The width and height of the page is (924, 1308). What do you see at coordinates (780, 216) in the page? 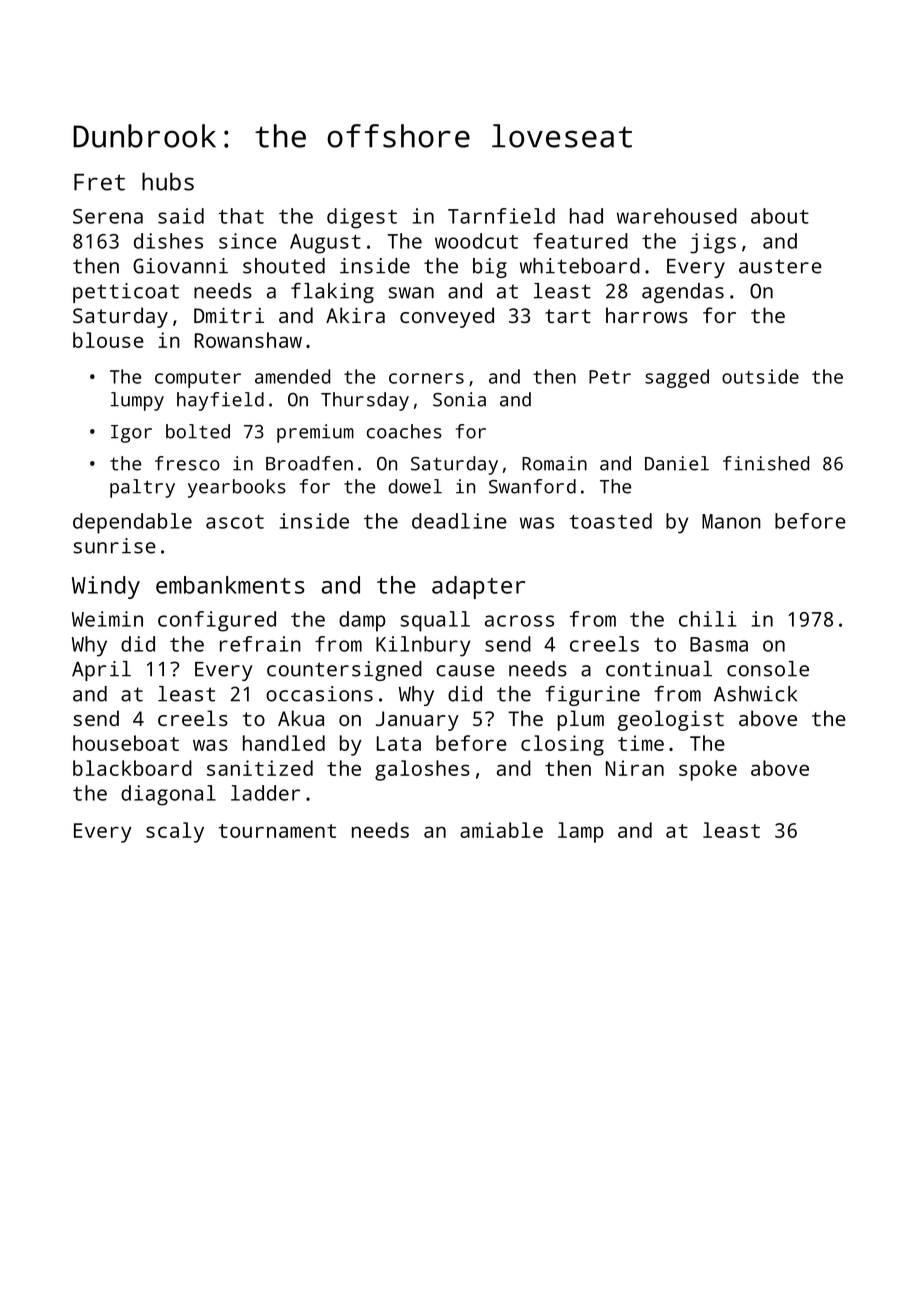
I see `about` at bounding box center [780, 216].
